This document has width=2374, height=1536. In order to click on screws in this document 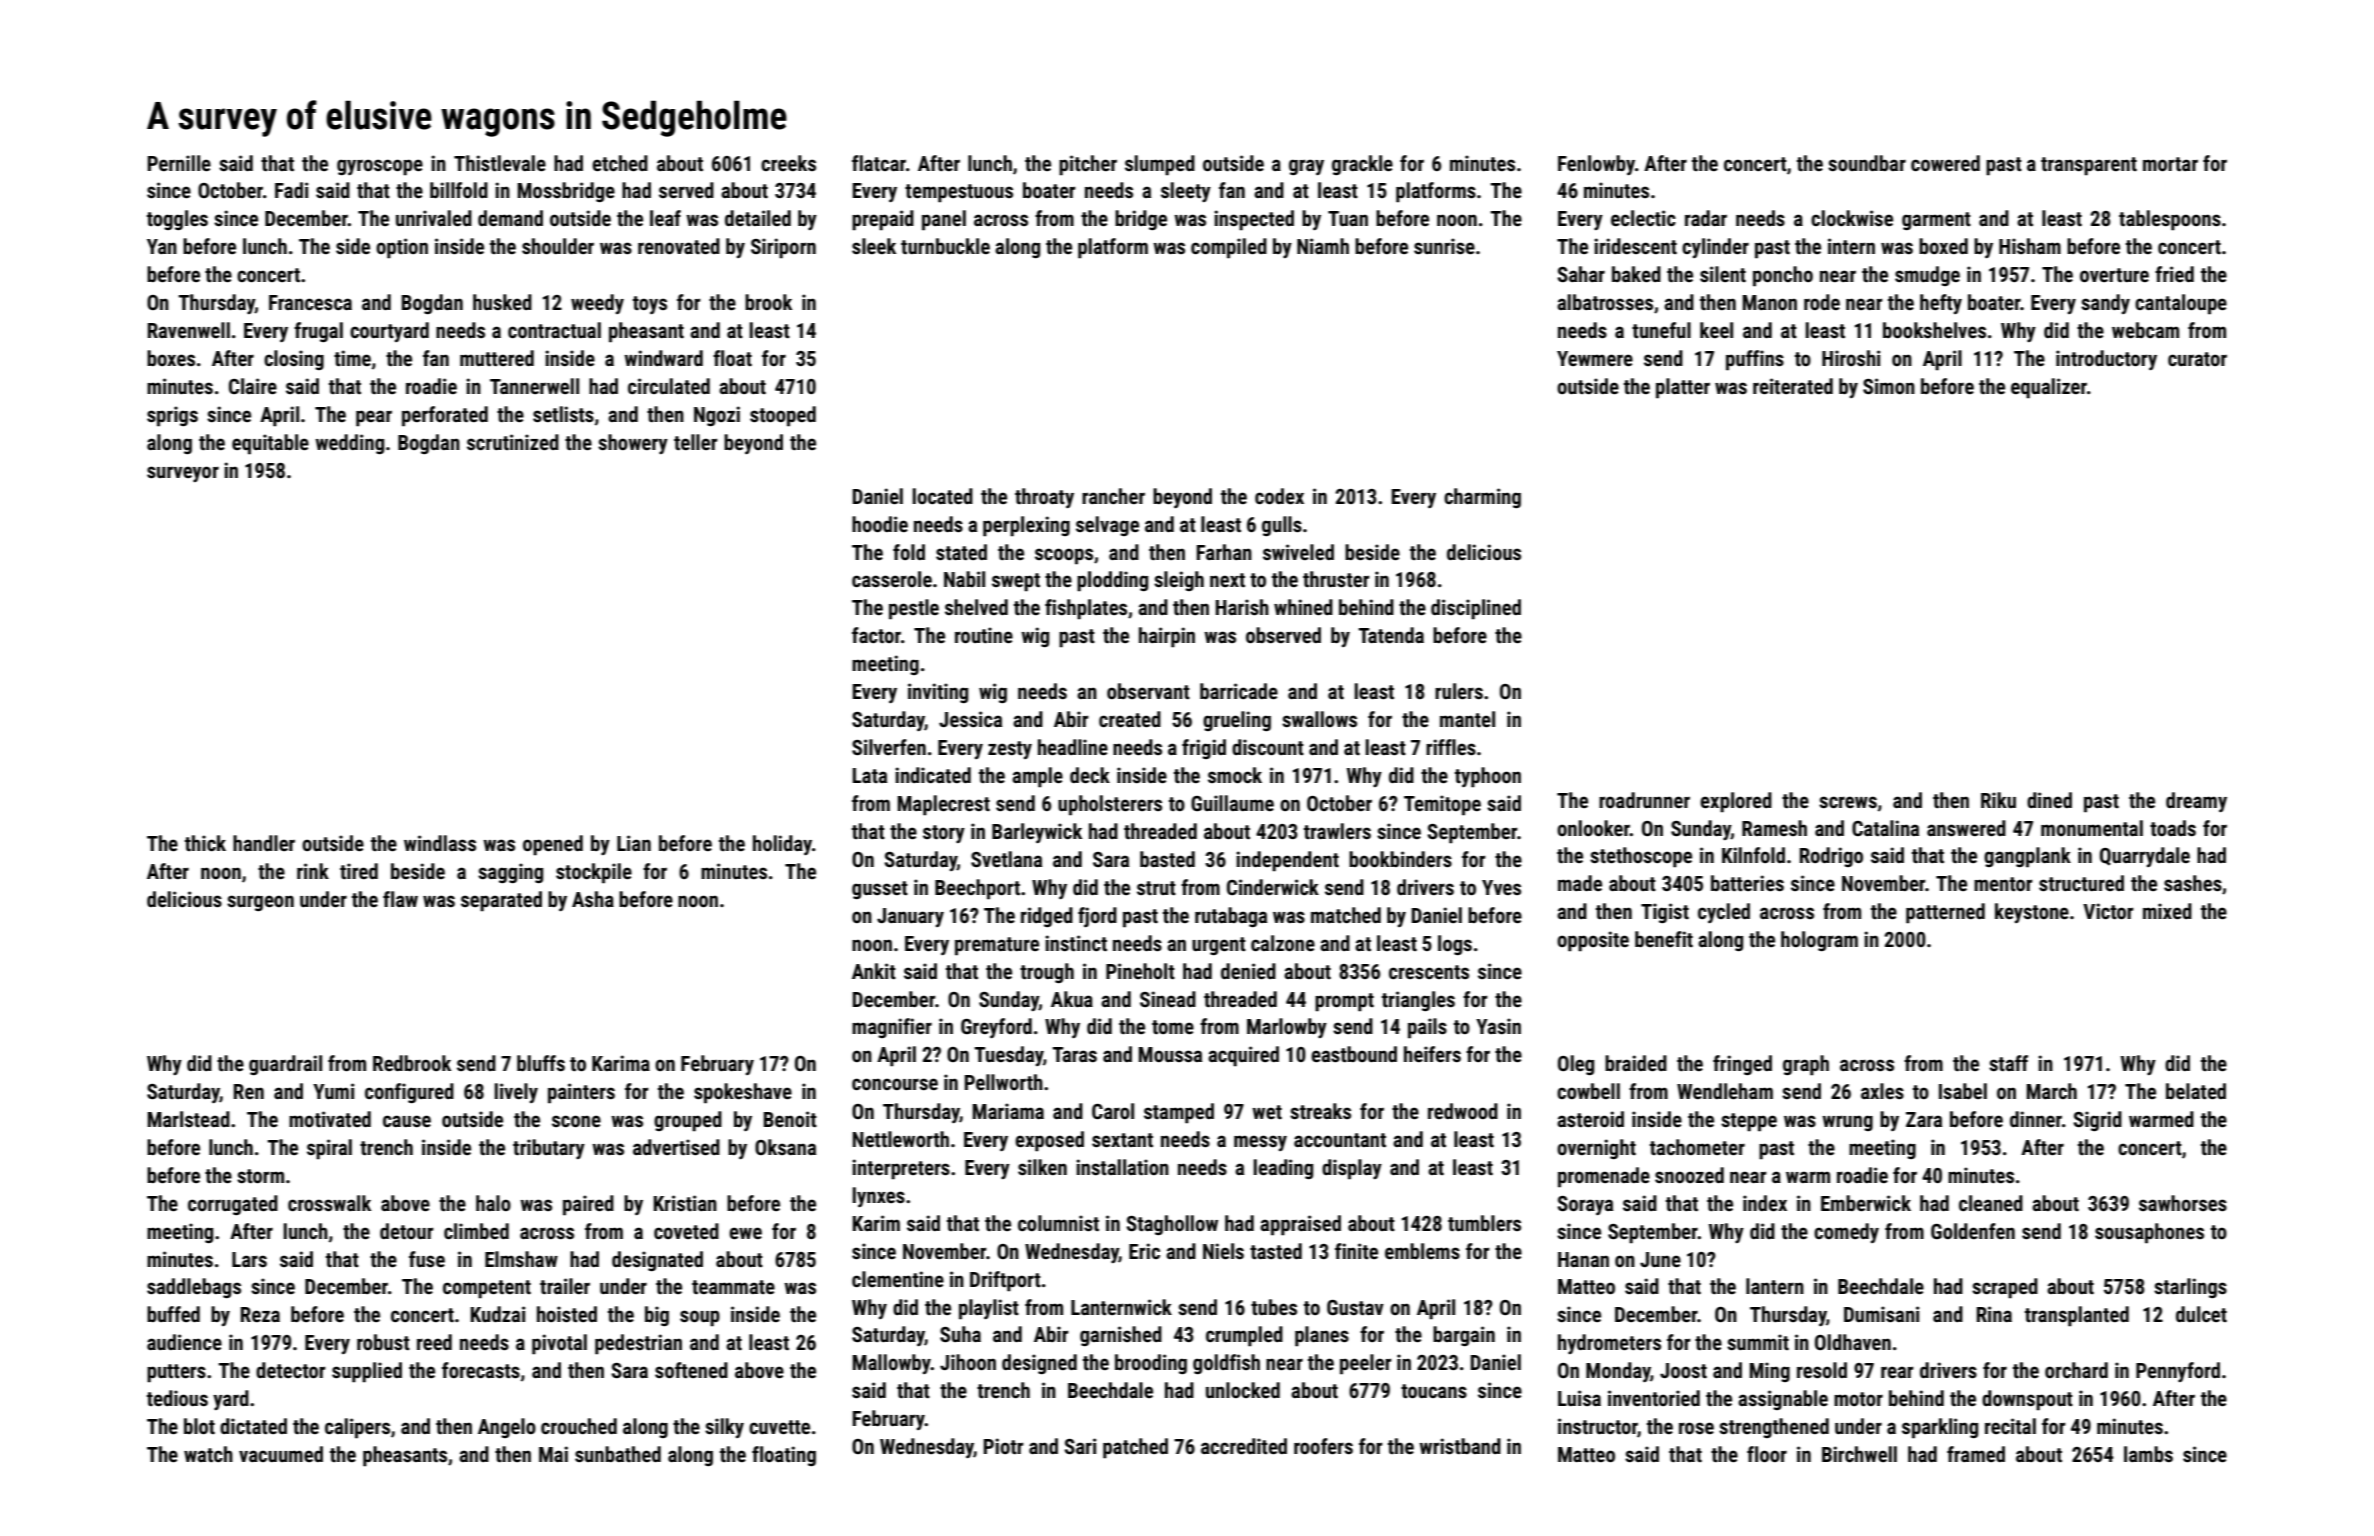, I will do `click(1848, 802)`.
